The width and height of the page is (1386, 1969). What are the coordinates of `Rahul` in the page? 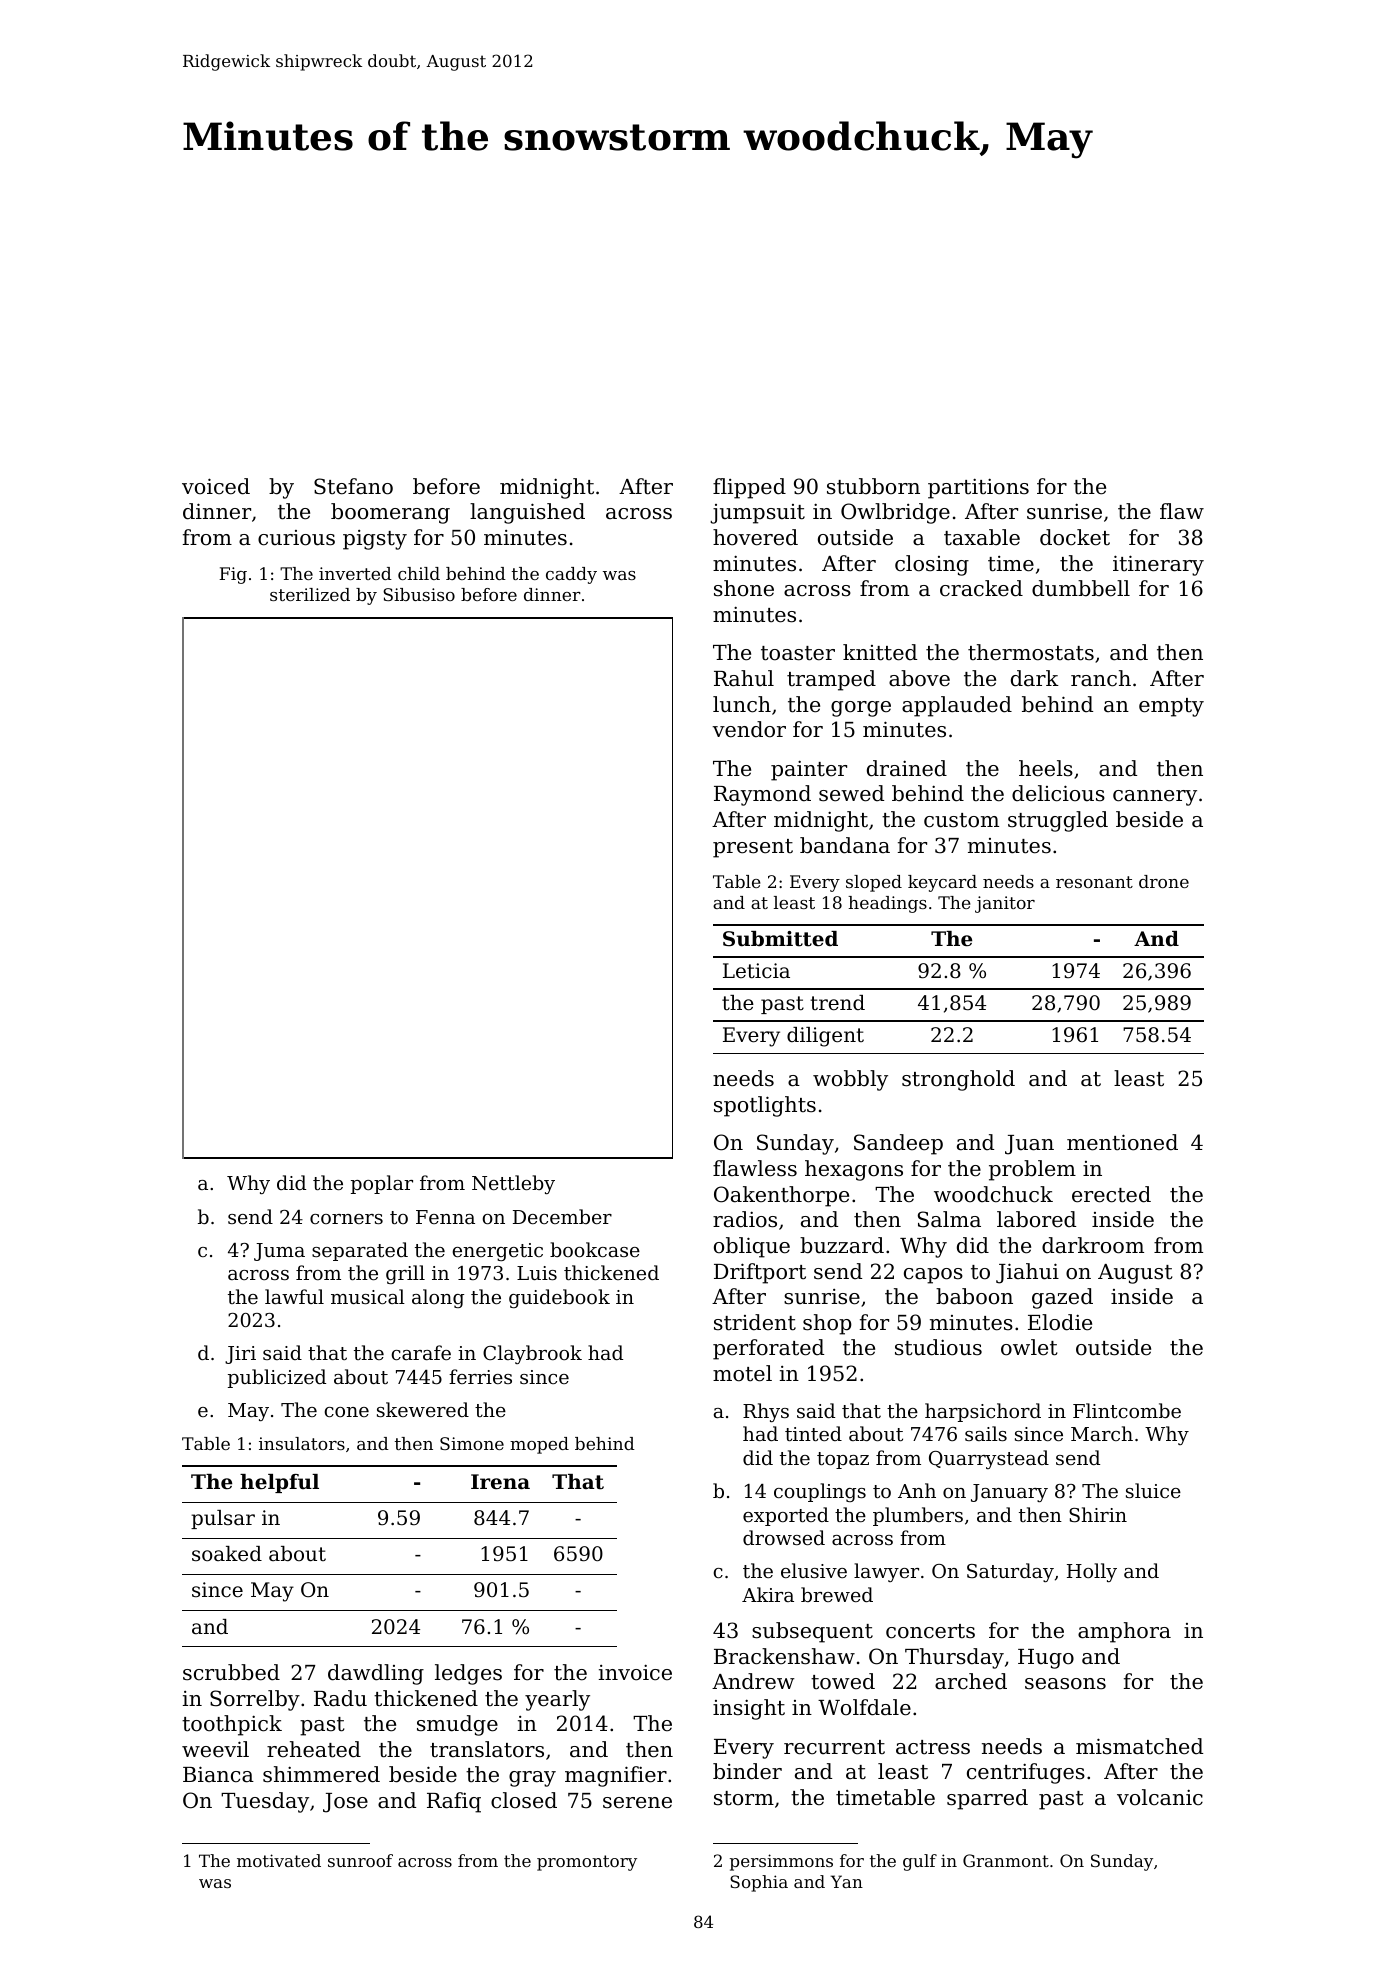 It's located at (744, 678).
